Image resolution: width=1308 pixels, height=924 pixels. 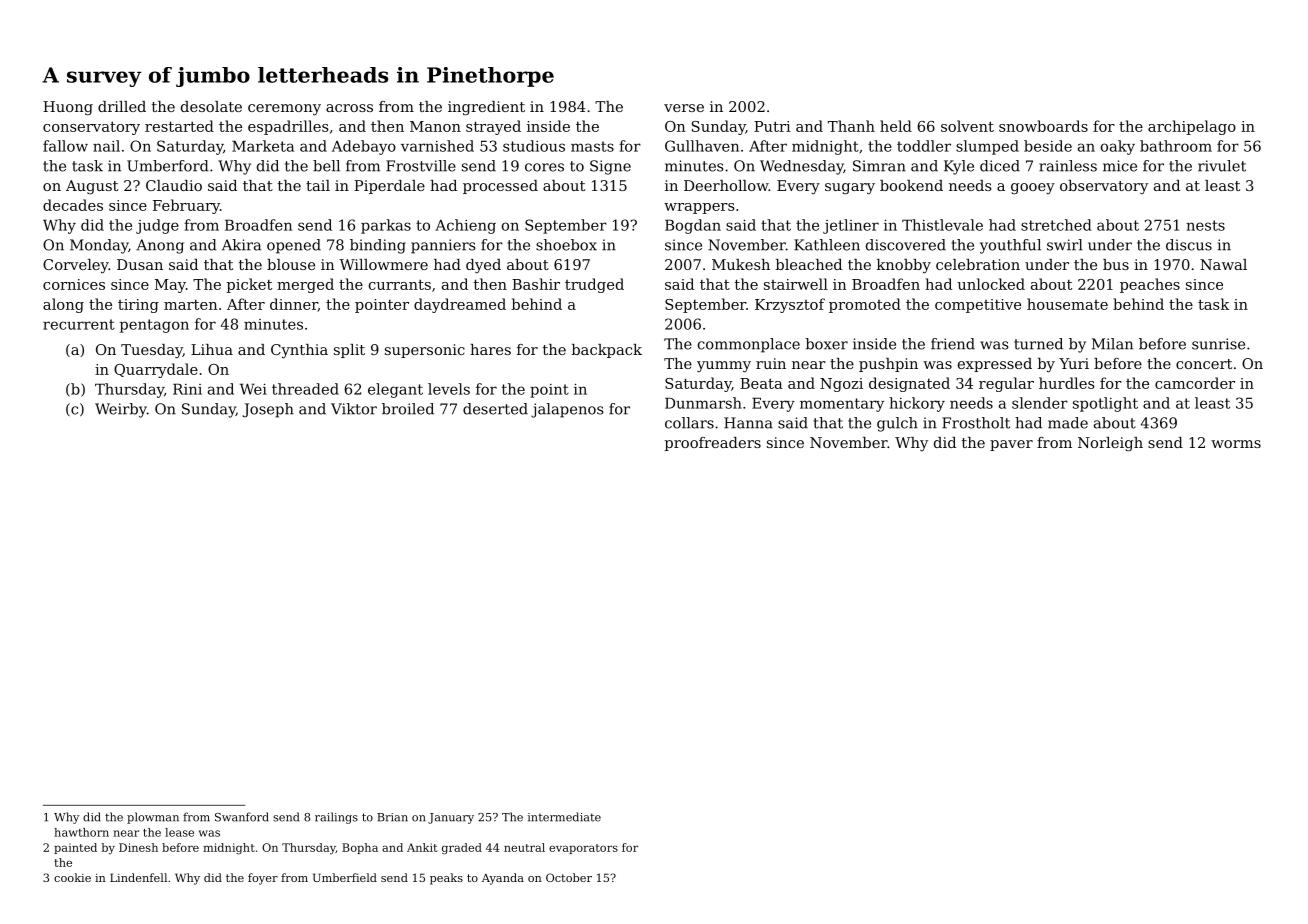 What do you see at coordinates (121, 410) in the screenshot?
I see `Weirby` at bounding box center [121, 410].
